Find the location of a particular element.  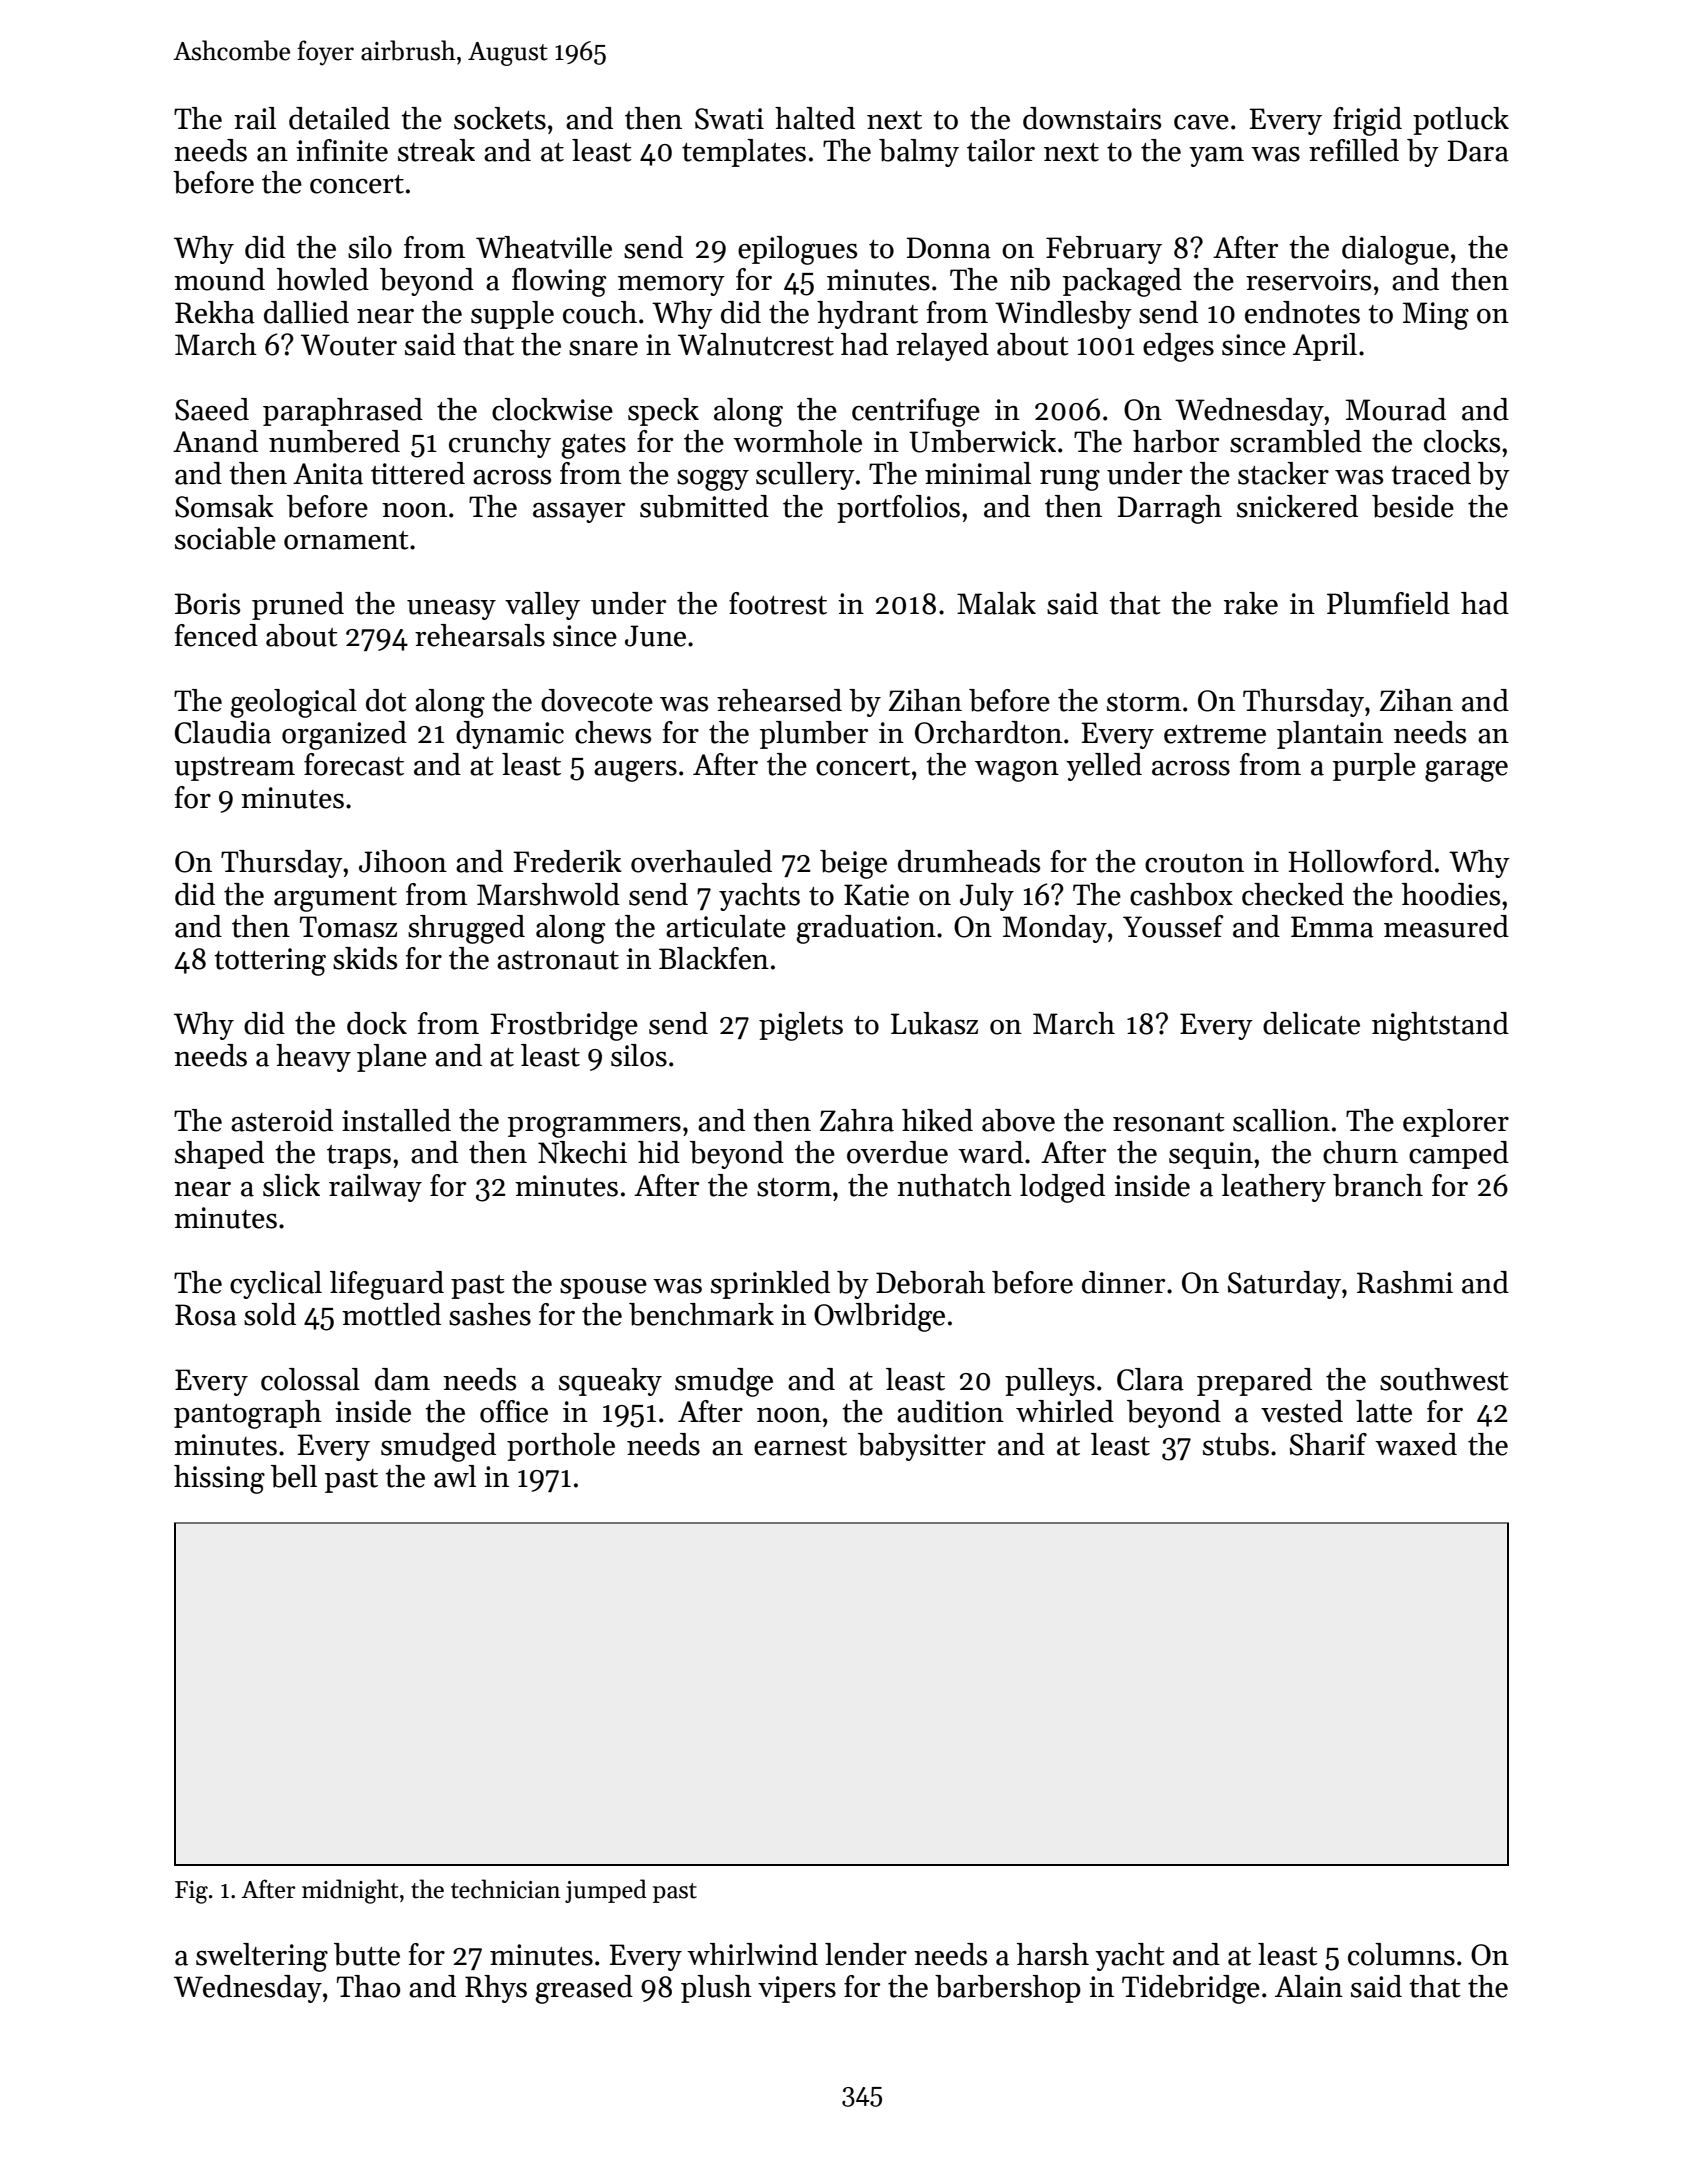

clocks is located at coordinates (1462, 441).
